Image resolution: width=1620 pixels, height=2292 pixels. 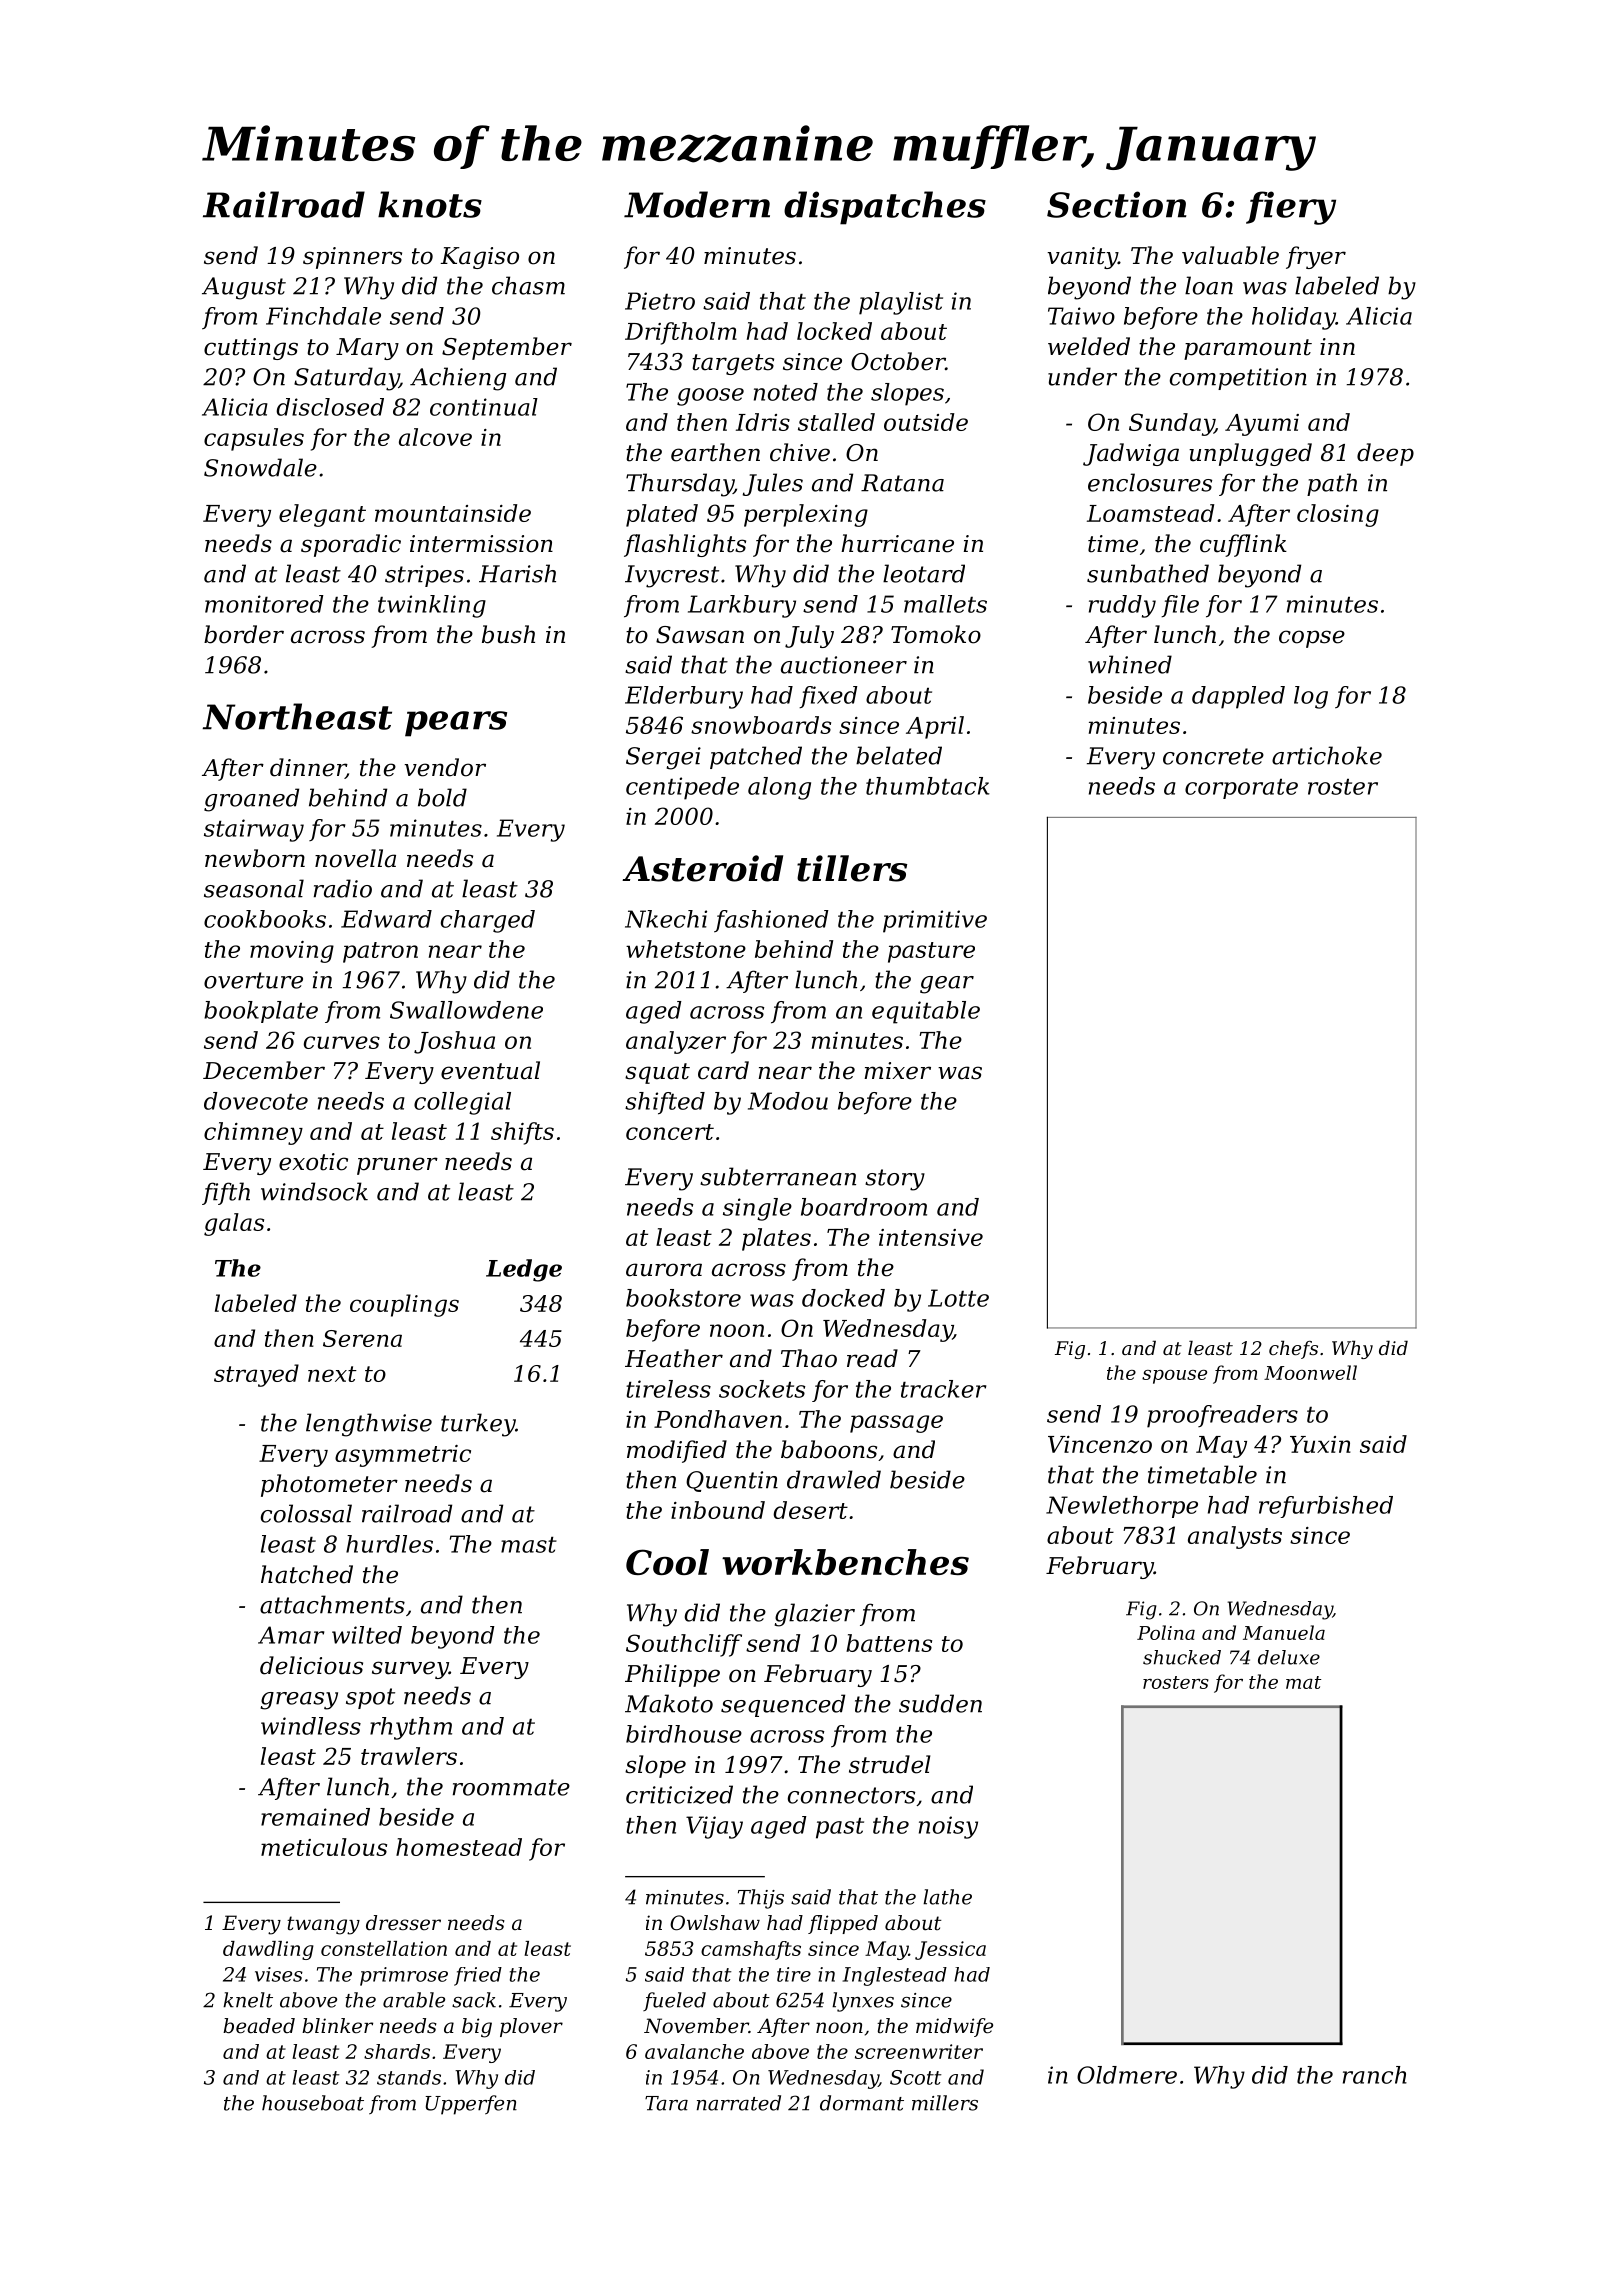 What do you see at coordinates (683, 1298) in the image?
I see `bookstore` at bounding box center [683, 1298].
